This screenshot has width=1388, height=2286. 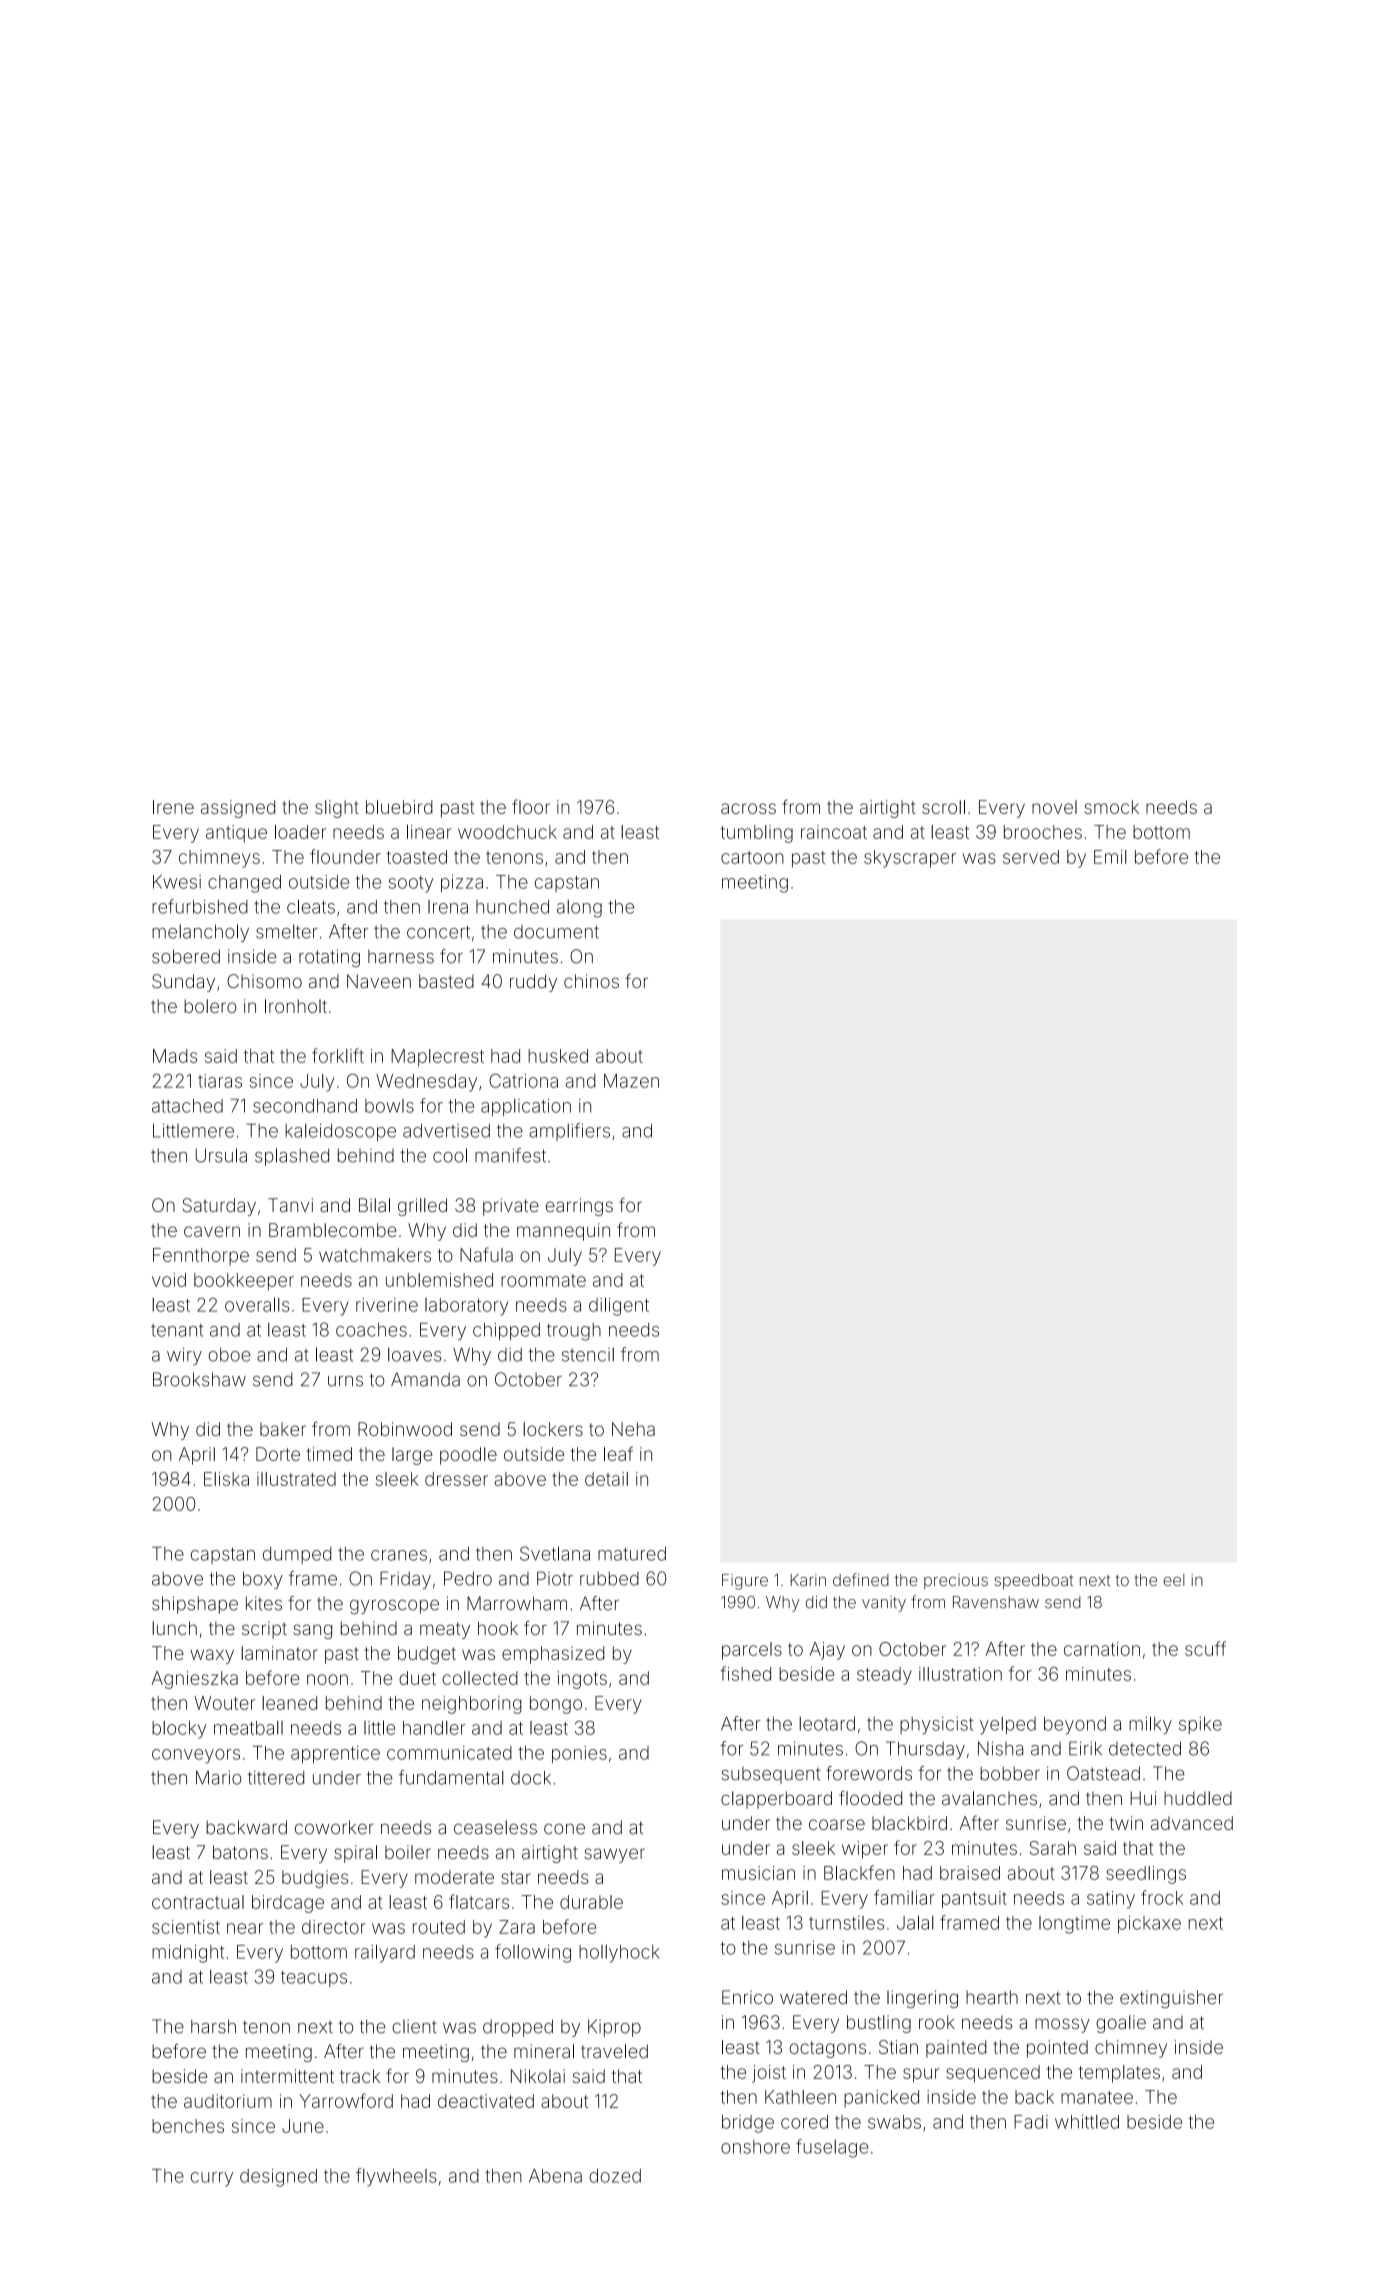 I want to click on Ursula, so click(x=221, y=1155).
